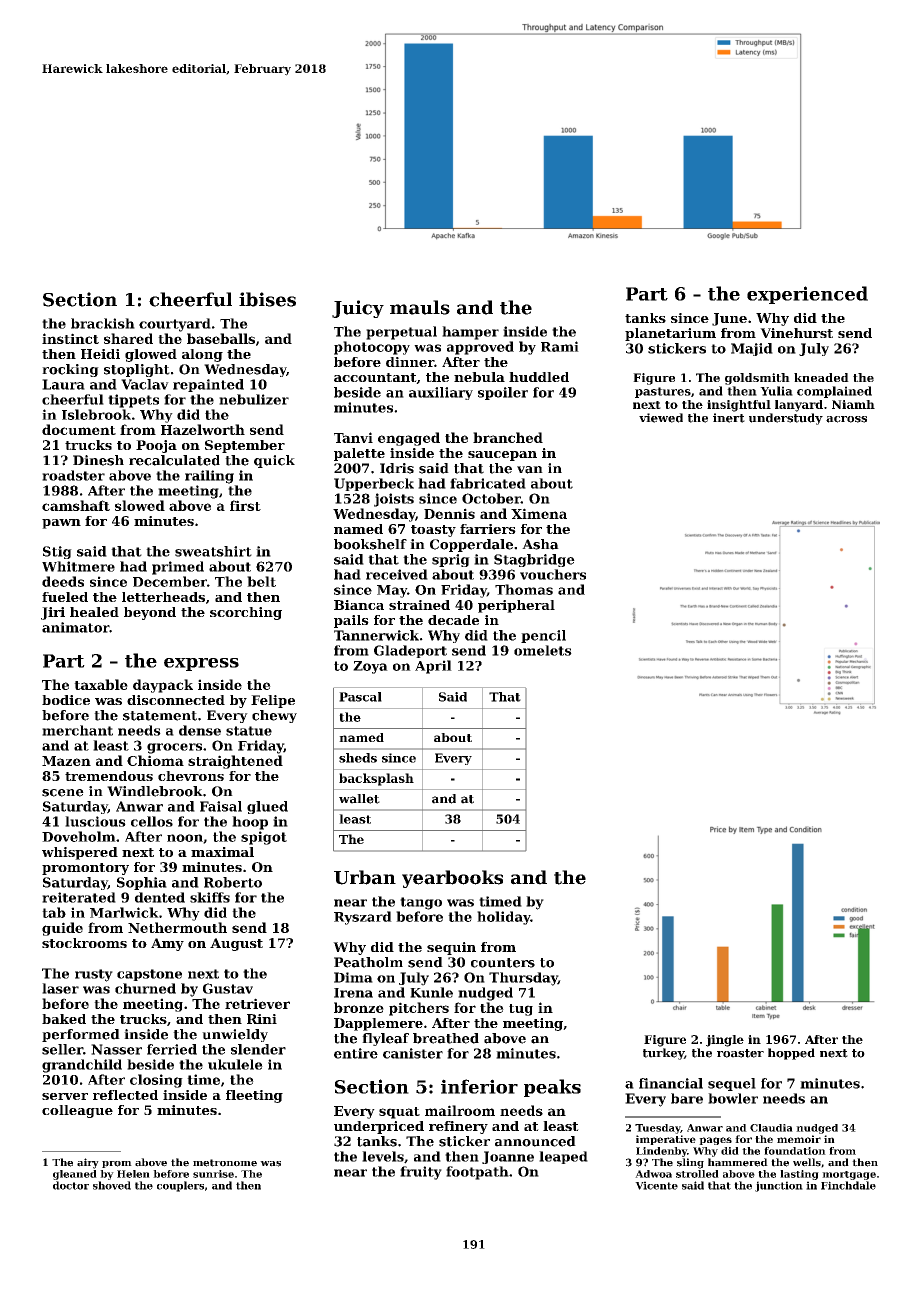  What do you see at coordinates (543, 650) in the screenshot?
I see `omelets` at bounding box center [543, 650].
